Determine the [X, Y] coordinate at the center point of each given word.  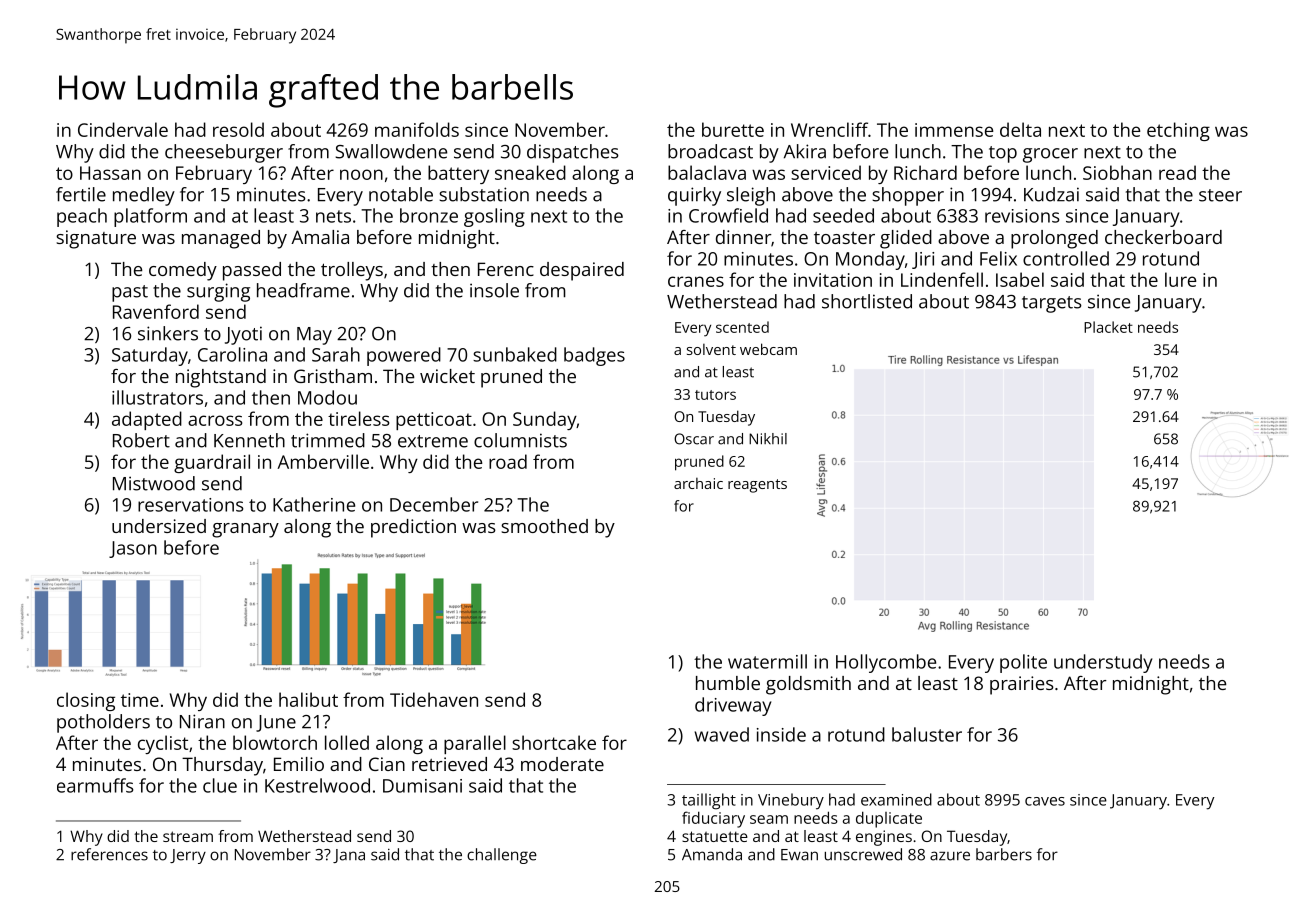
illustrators [157, 397]
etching [1178, 131]
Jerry [188, 856]
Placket [1108, 327]
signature [96, 239]
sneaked [530, 172]
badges [594, 356]
